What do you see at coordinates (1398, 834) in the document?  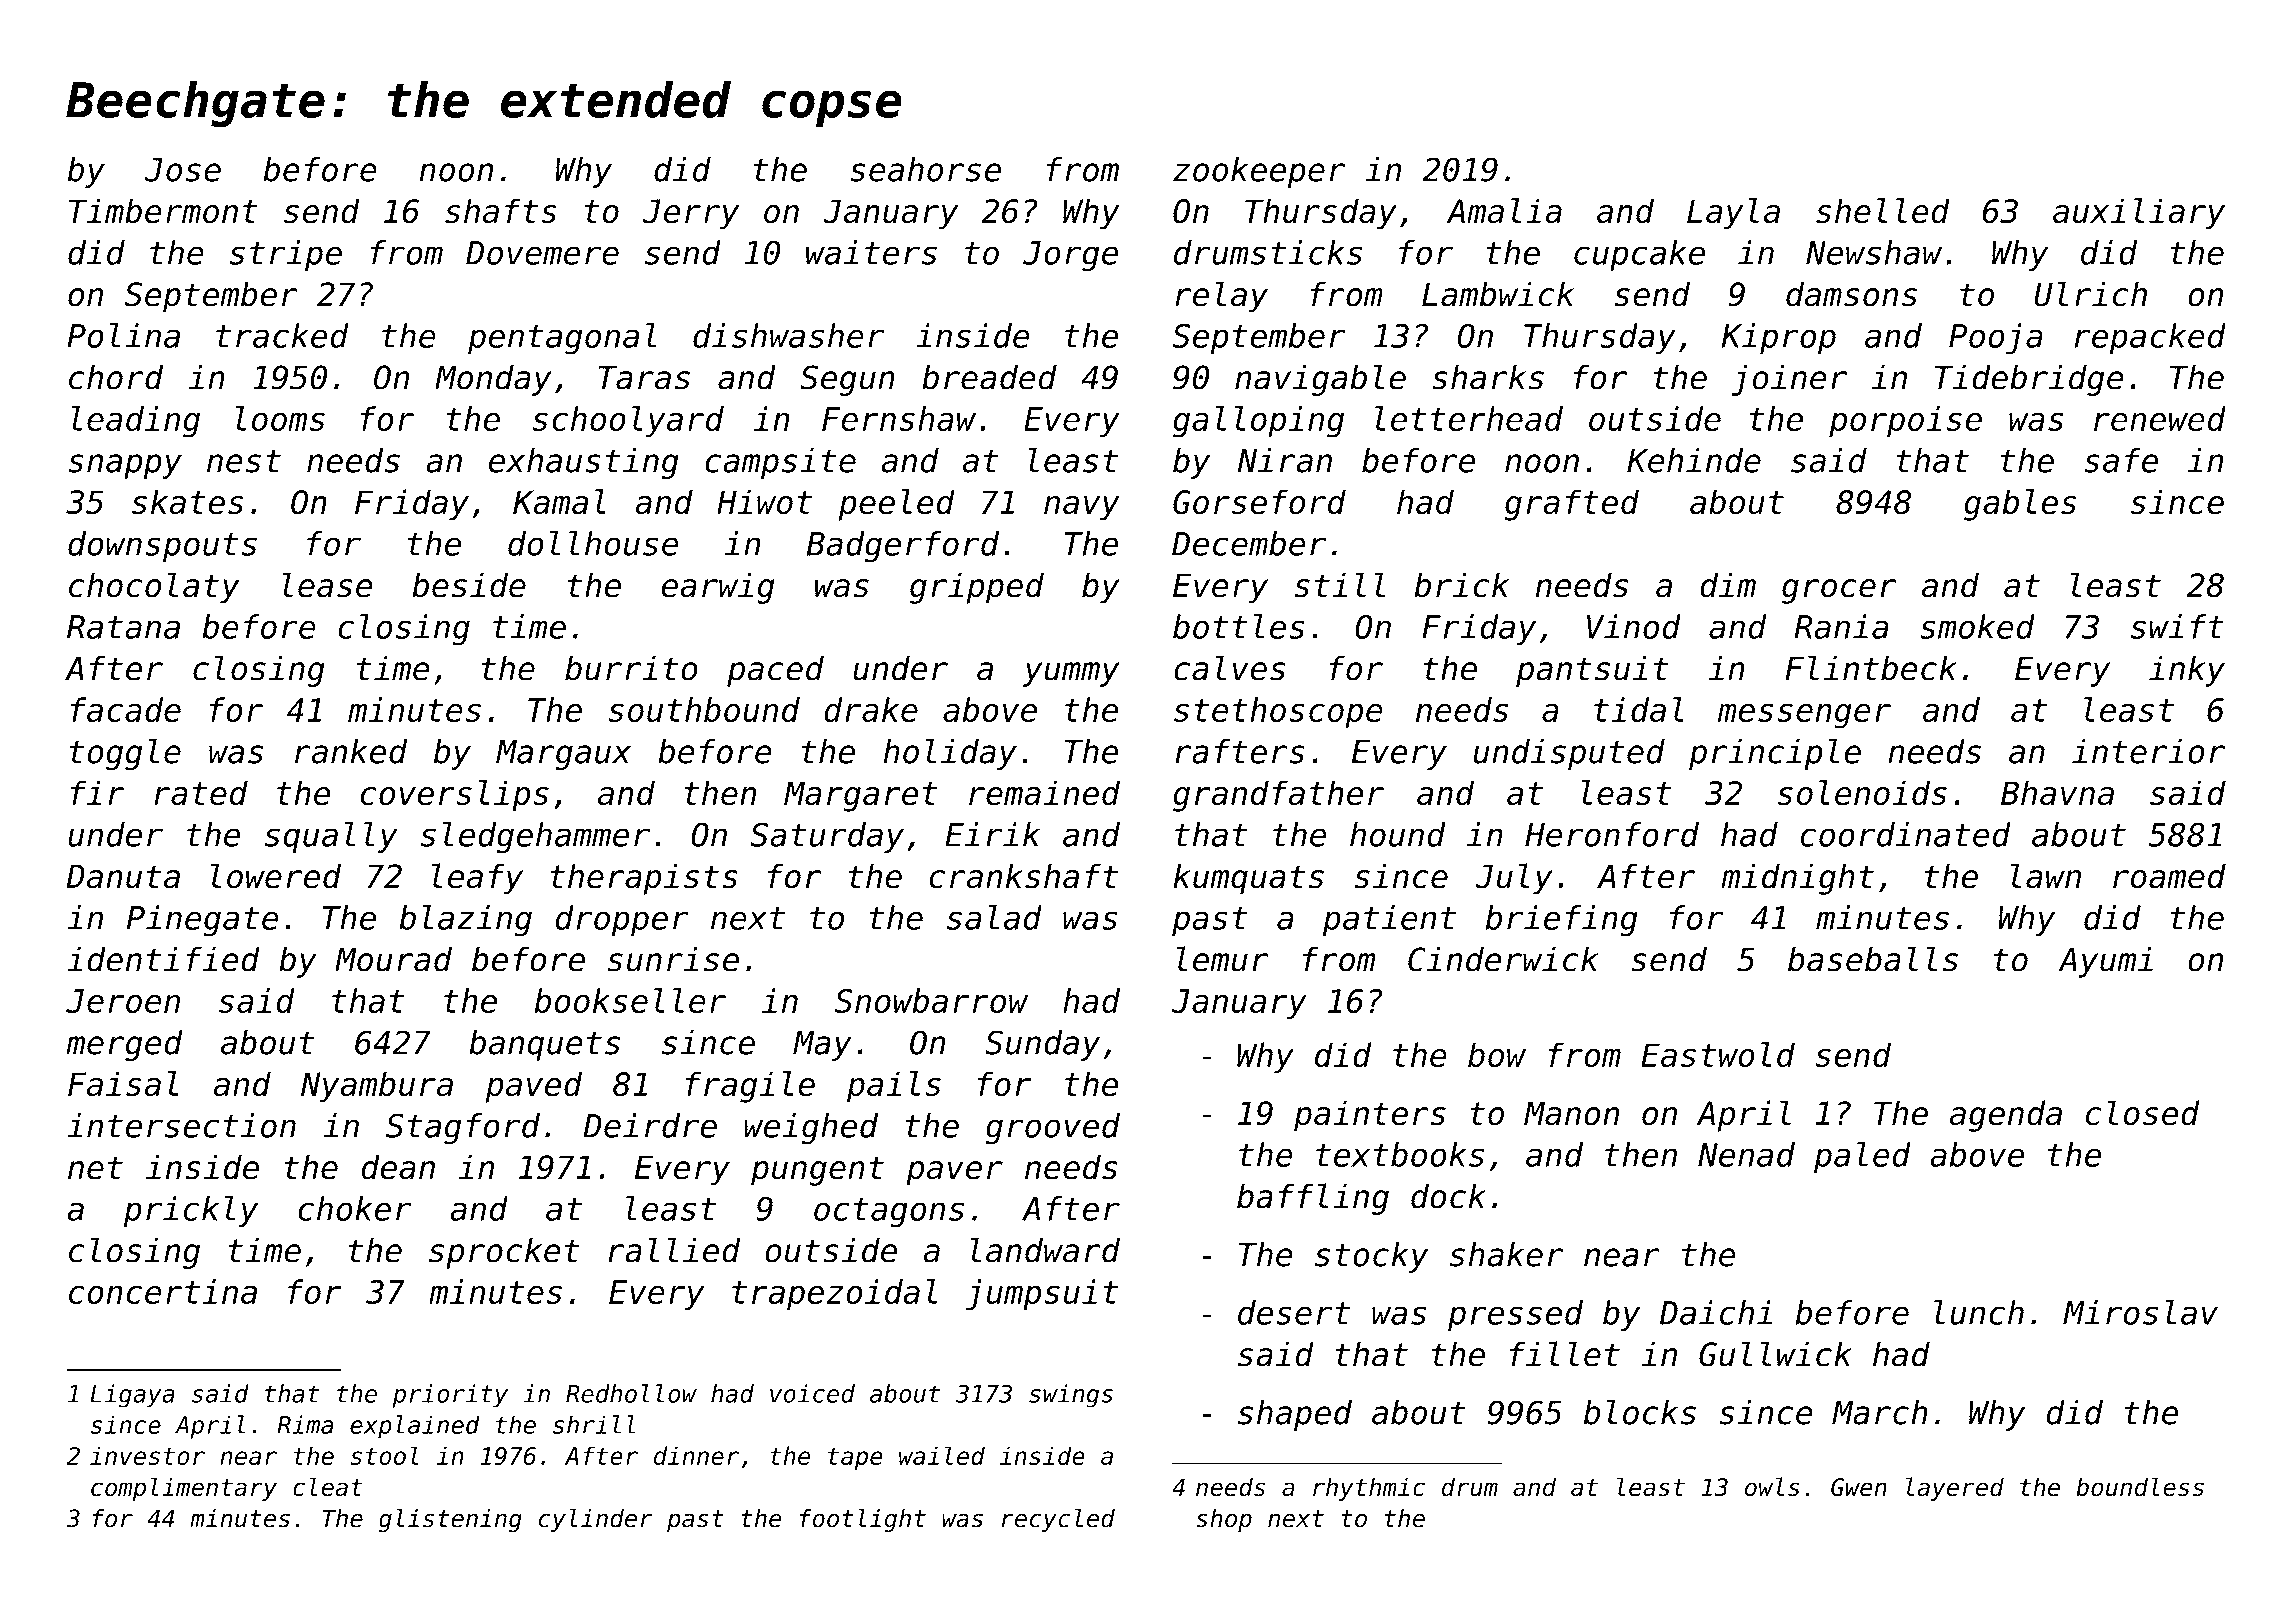 I see `hound` at bounding box center [1398, 834].
